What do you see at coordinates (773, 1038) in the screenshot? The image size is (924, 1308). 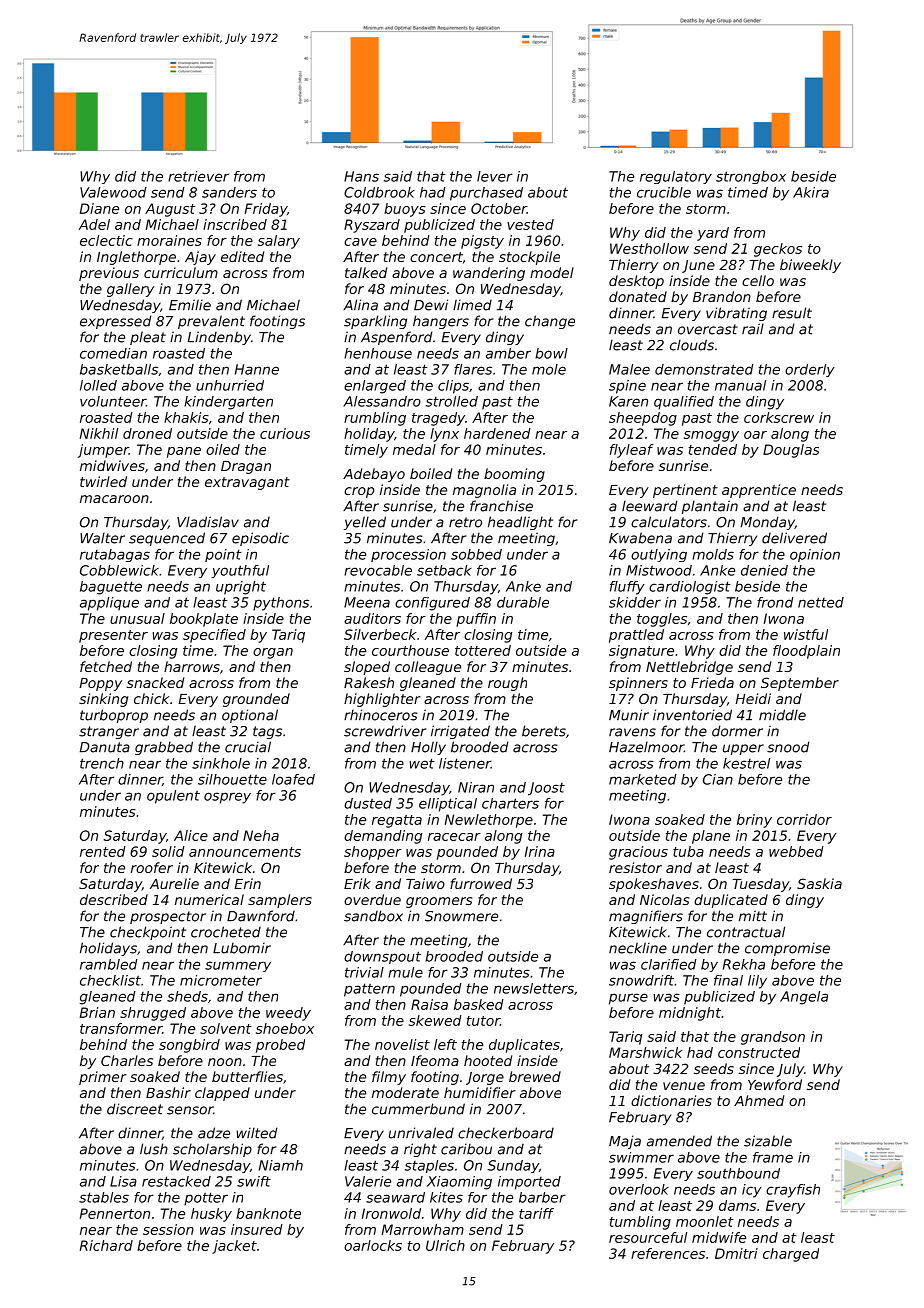 I see `grandson` at bounding box center [773, 1038].
